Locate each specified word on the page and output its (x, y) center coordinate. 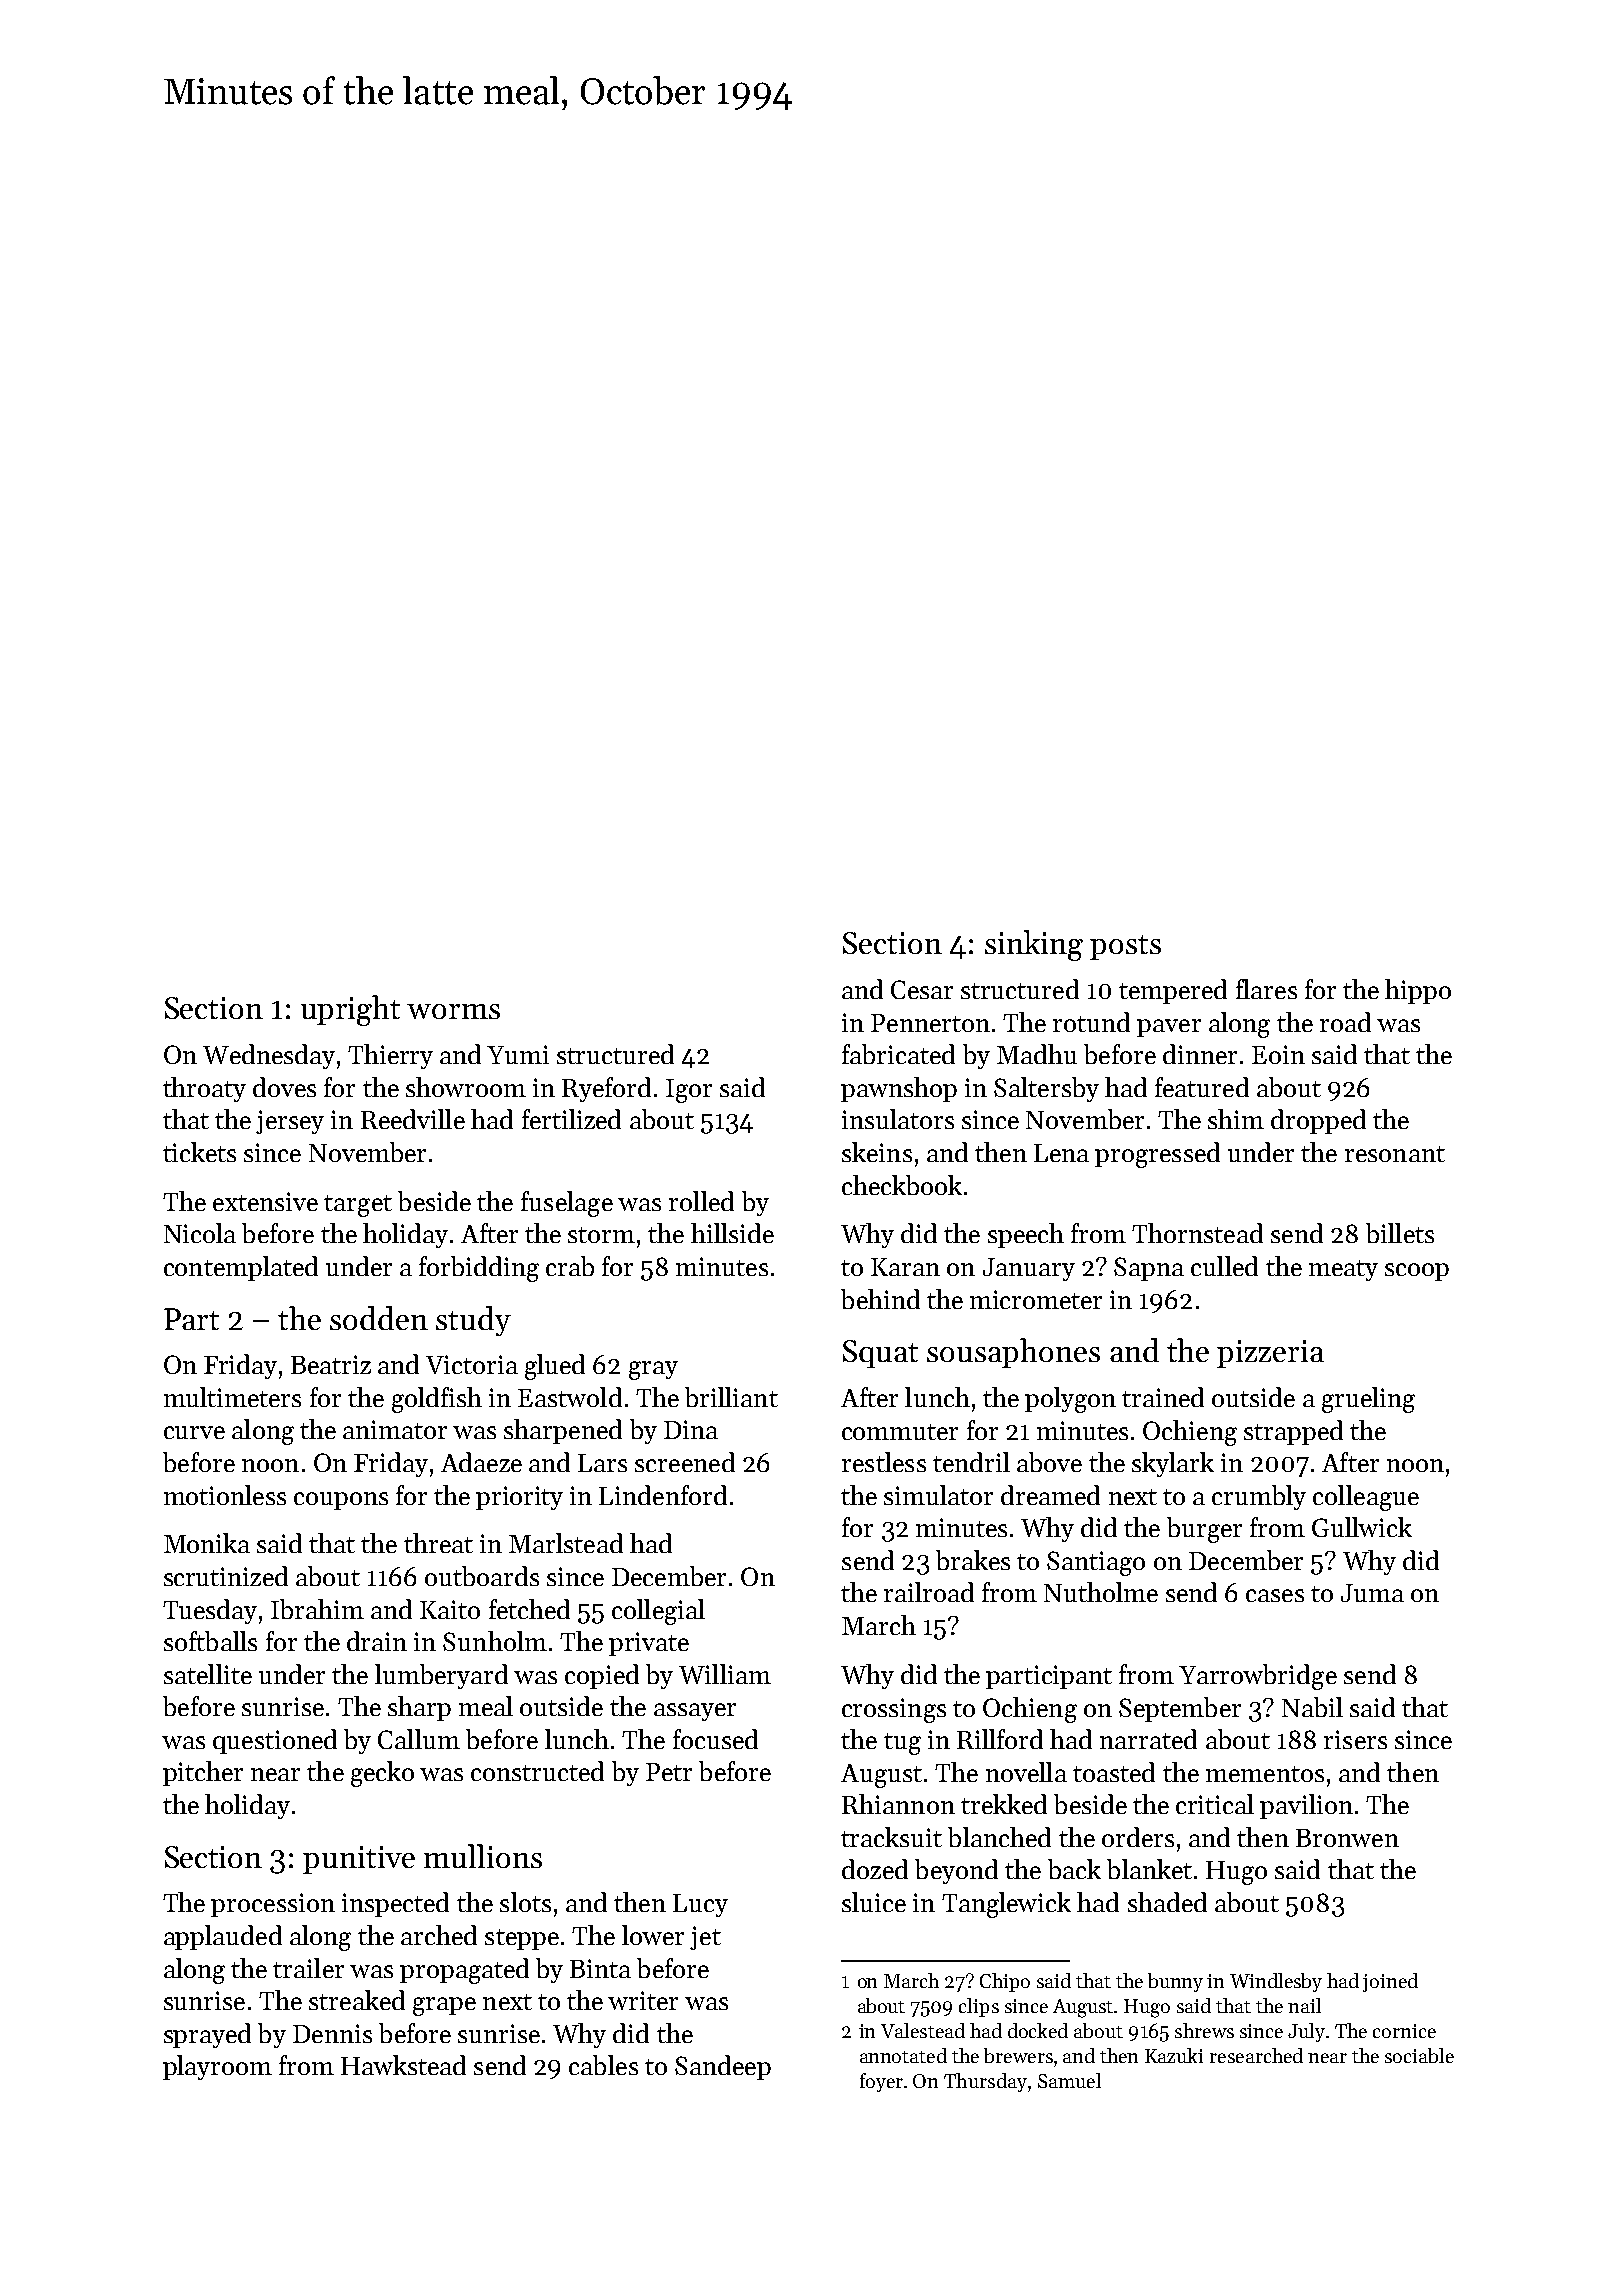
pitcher (203, 1773)
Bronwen (1347, 1838)
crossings (894, 1710)
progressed (1157, 1155)
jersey (290, 1122)
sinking (1034, 945)
